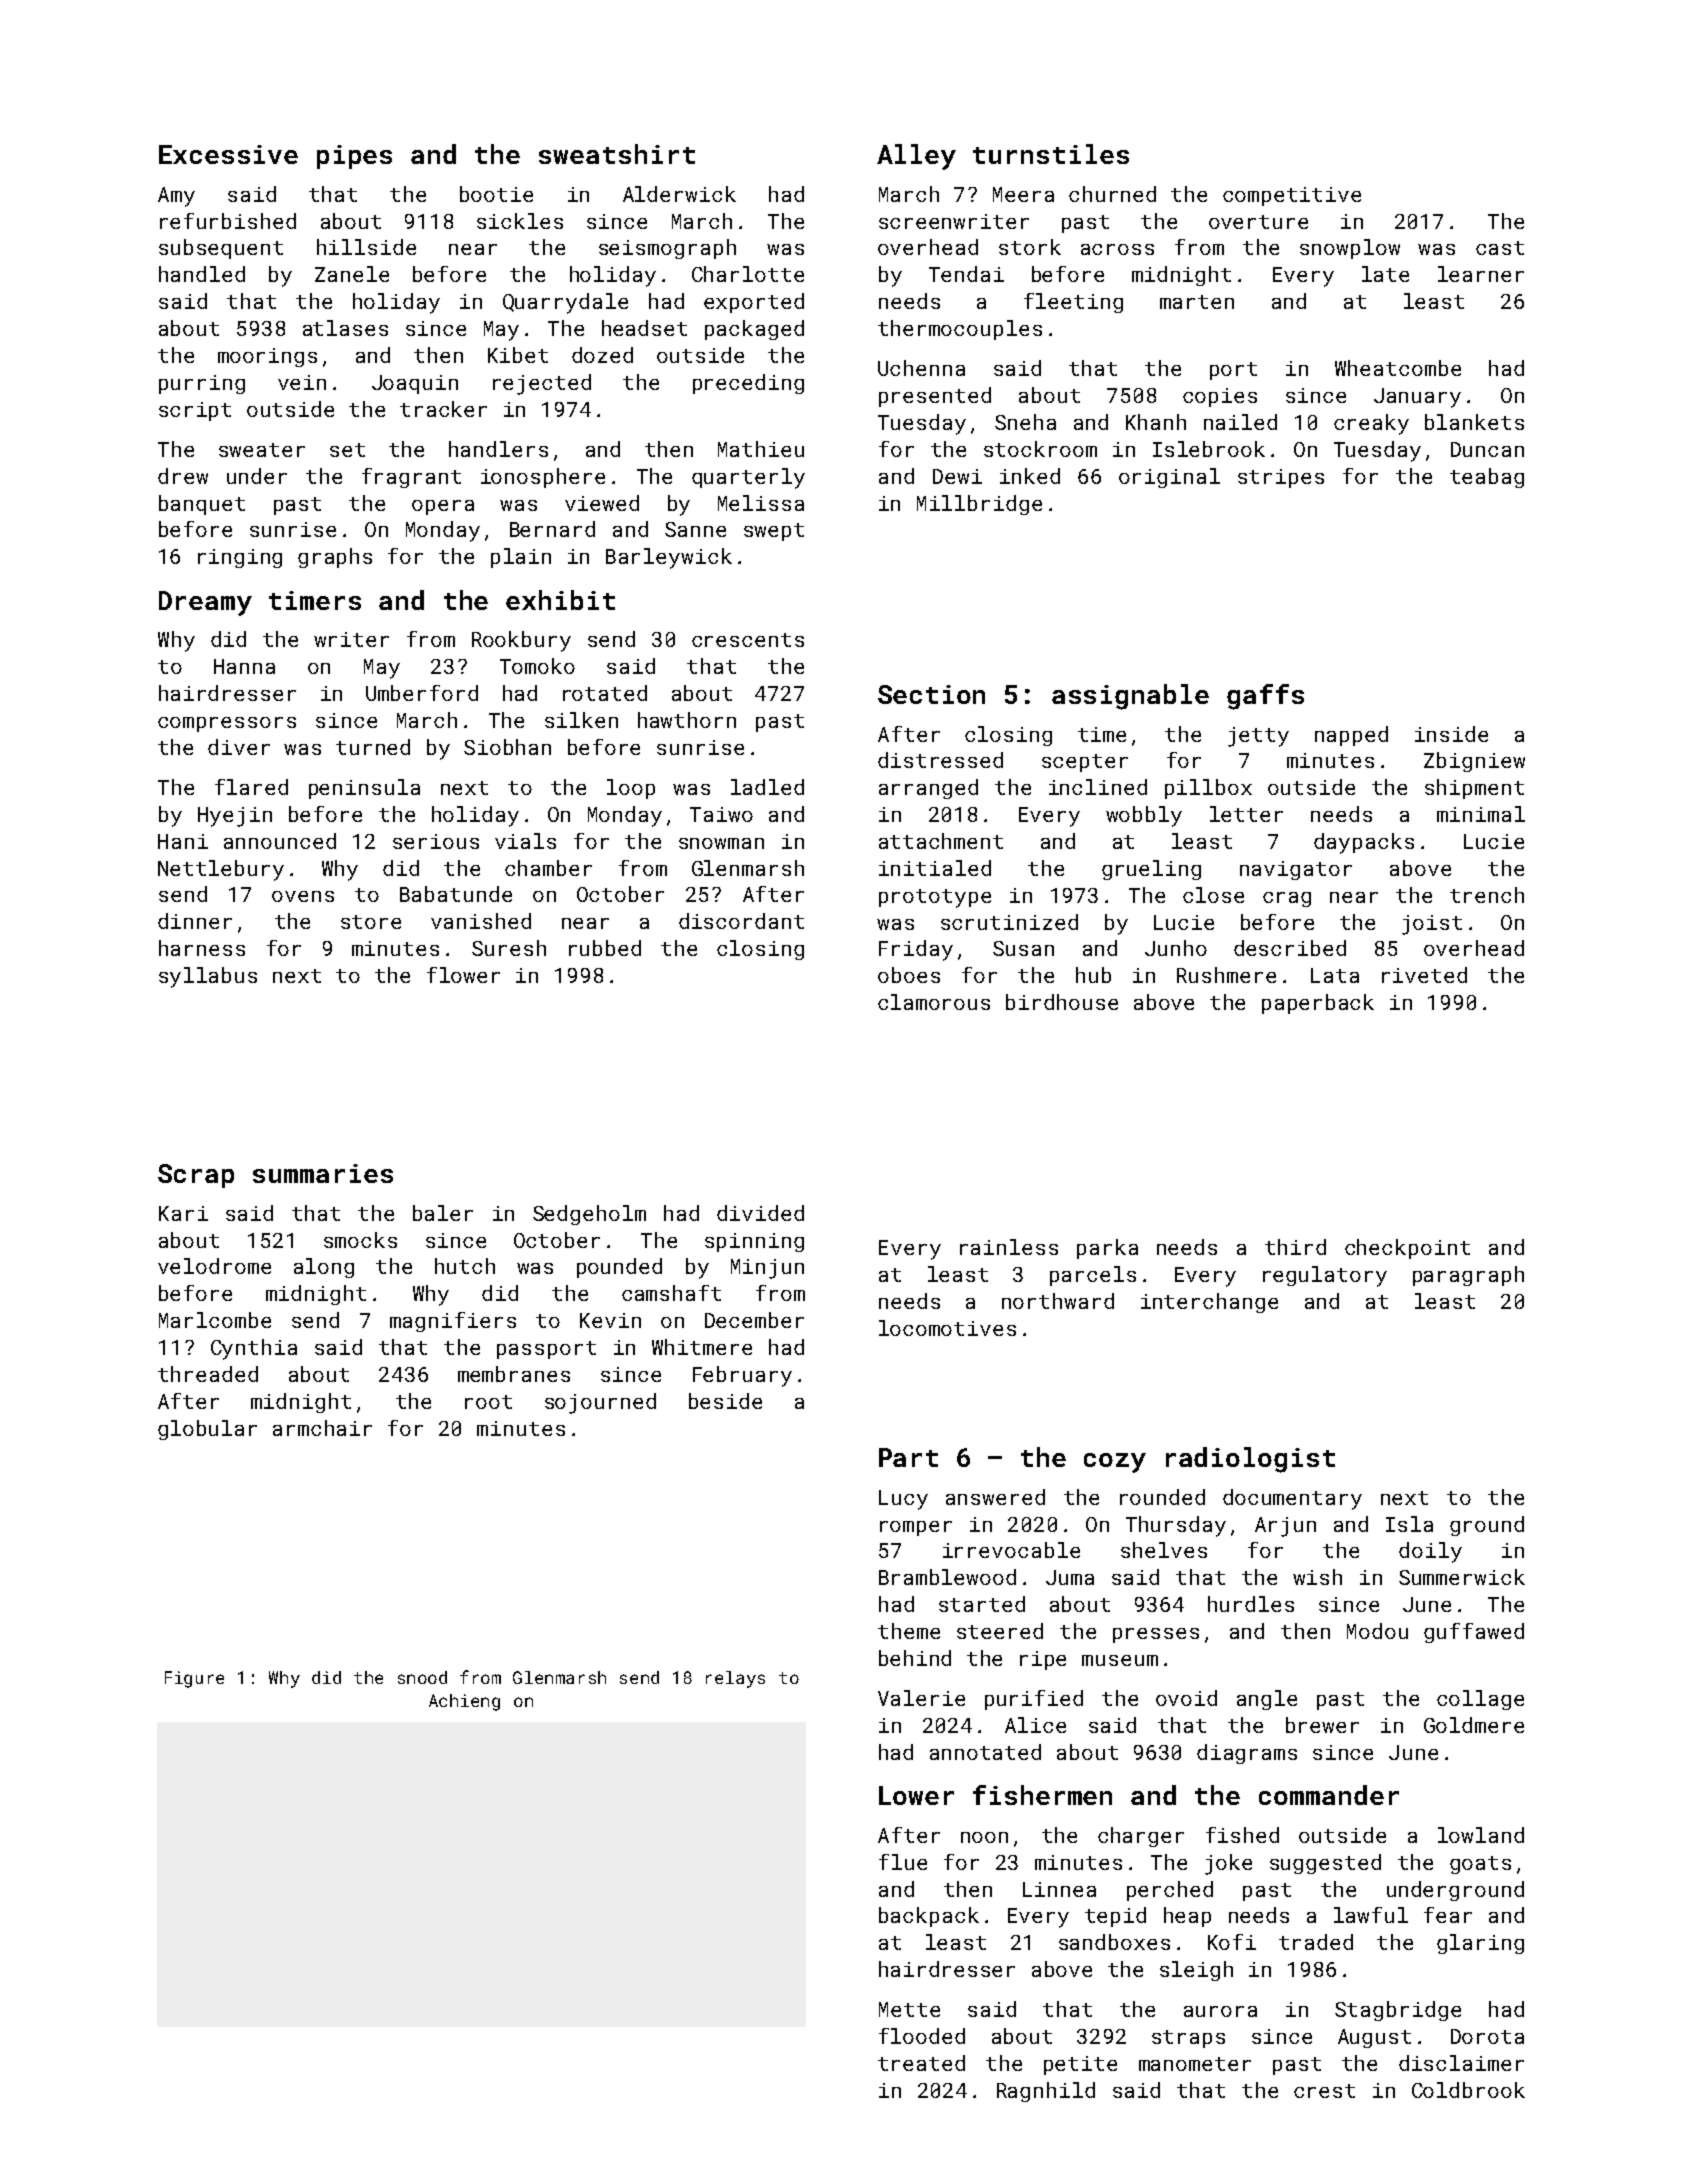 The height and width of the screenshot is (2178, 1683). I want to click on turnstiles, so click(1051, 154).
